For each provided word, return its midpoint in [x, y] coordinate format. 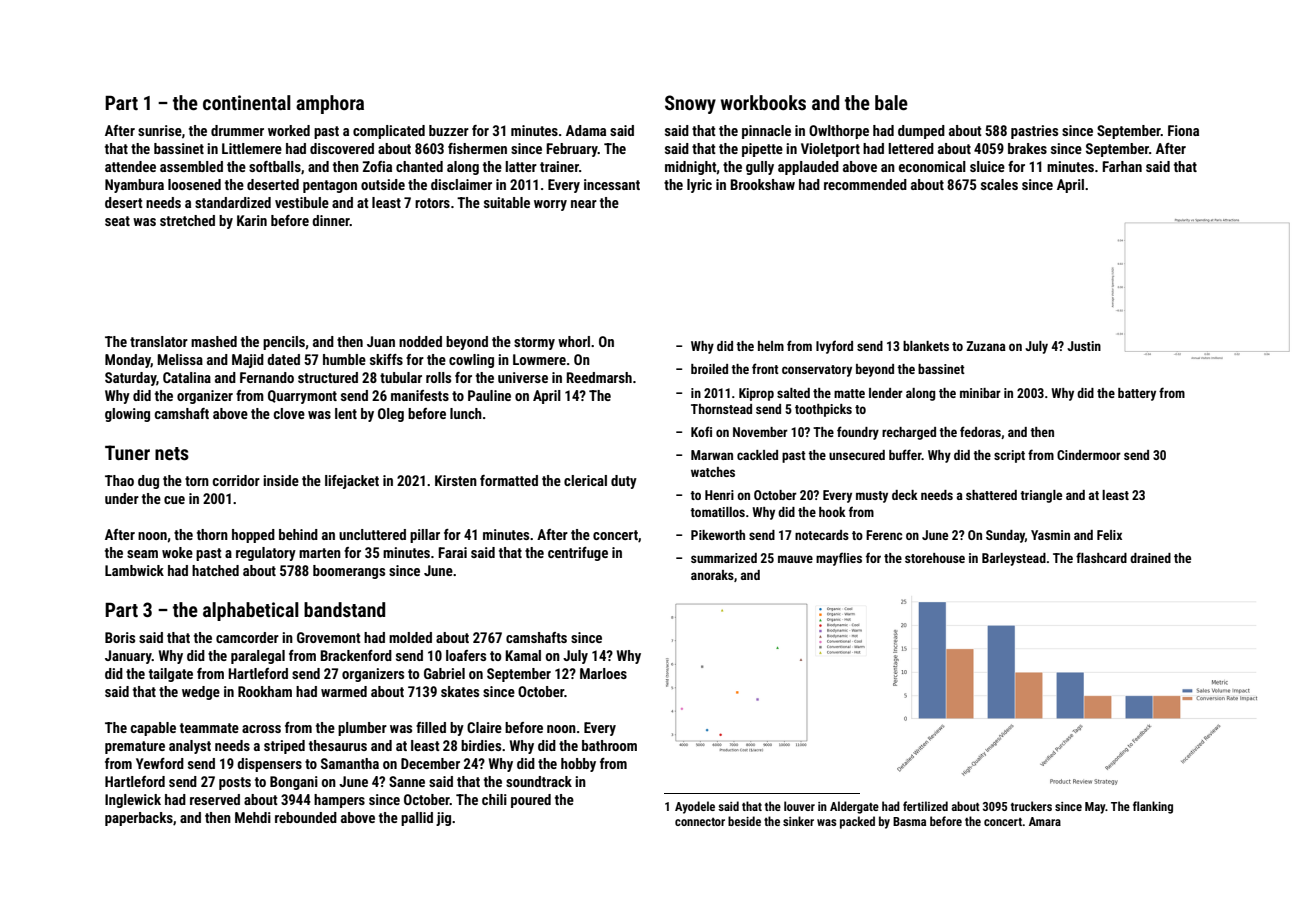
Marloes [603, 673]
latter [521, 166]
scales [999, 184]
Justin [1084, 346]
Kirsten [456, 480]
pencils [284, 343]
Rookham [265, 691]
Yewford [160, 763]
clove [289, 413]
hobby [578, 765]
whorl [574, 341]
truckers [1031, 806]
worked [289, 130]
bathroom [609, 745]
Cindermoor [1089, 455]
